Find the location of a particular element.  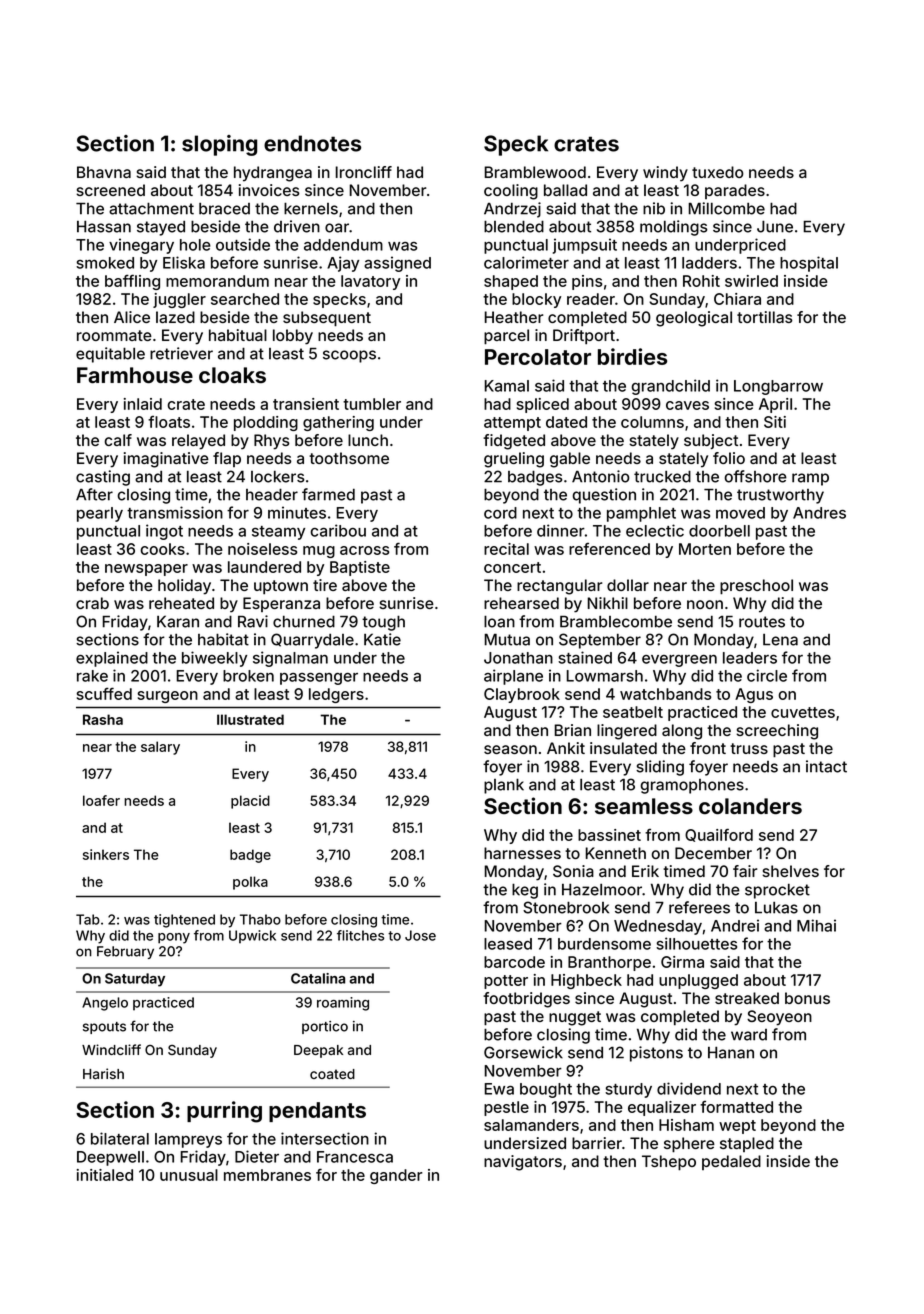

endnotes is located at coordinates (312, 143).
